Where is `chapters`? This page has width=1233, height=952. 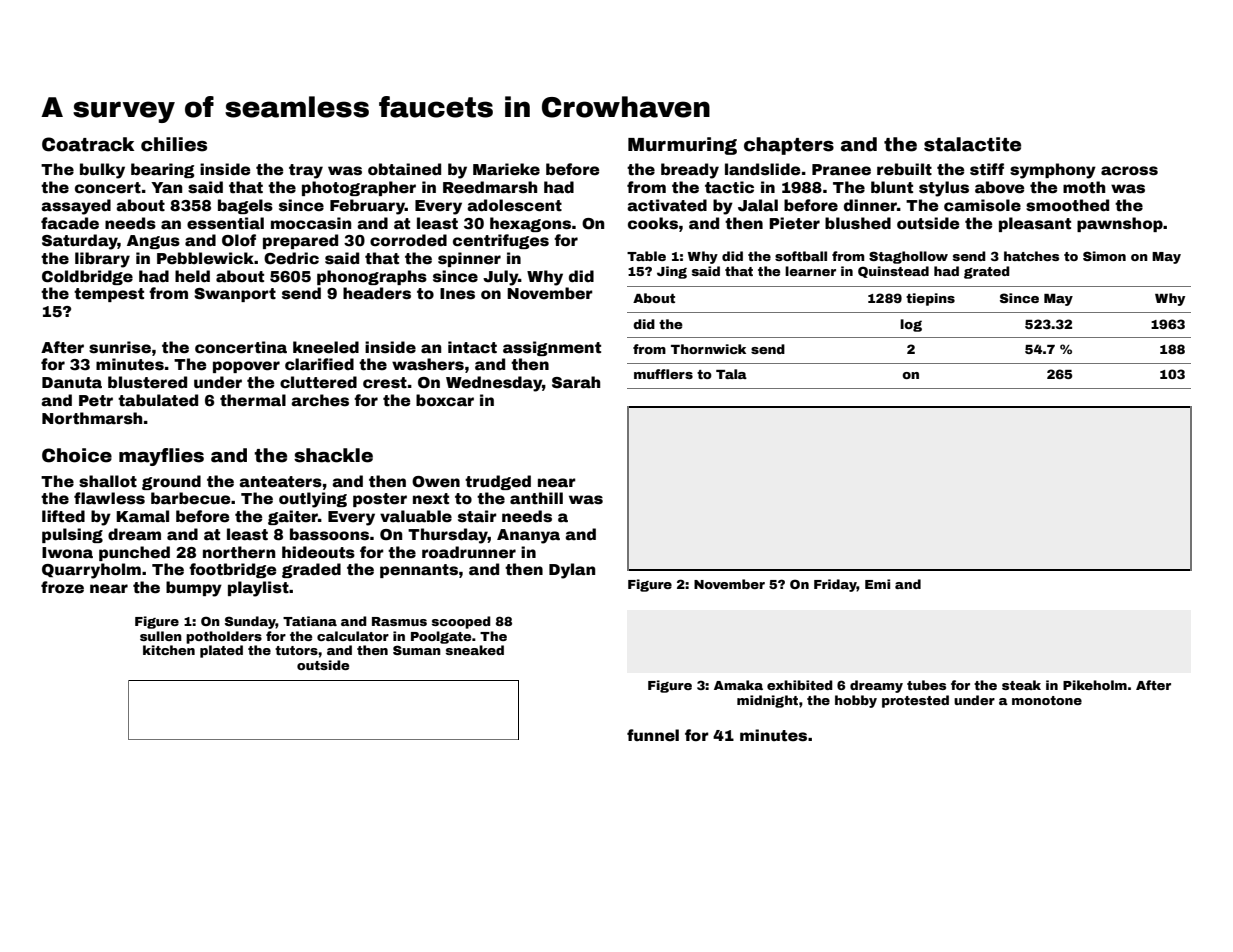
chapters is located at coordinates (789, 146).
